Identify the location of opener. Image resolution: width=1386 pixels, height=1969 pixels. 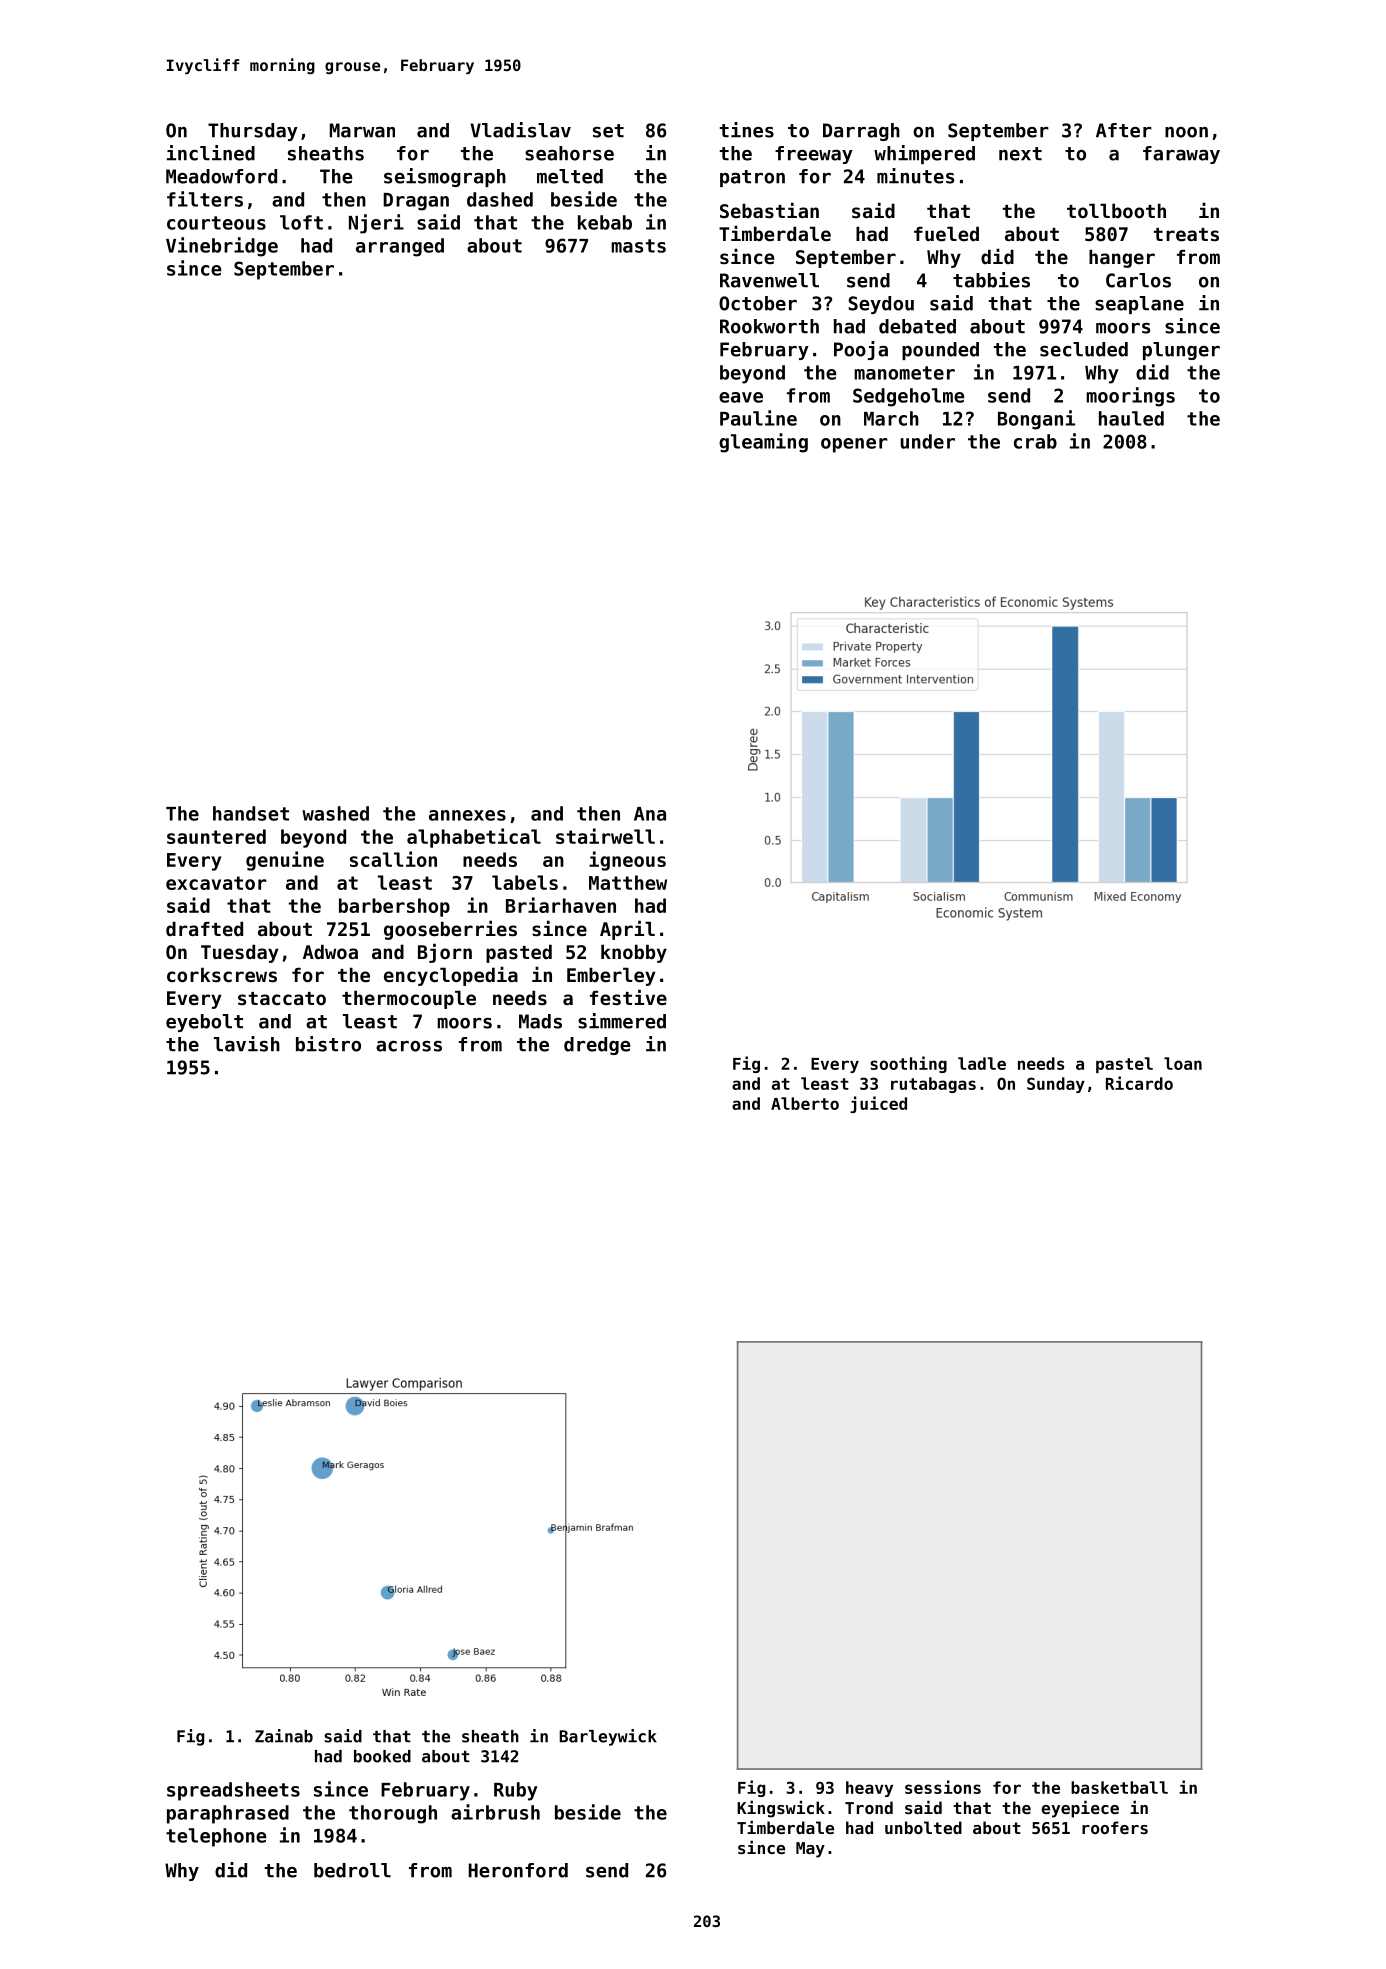
(854, 445).
